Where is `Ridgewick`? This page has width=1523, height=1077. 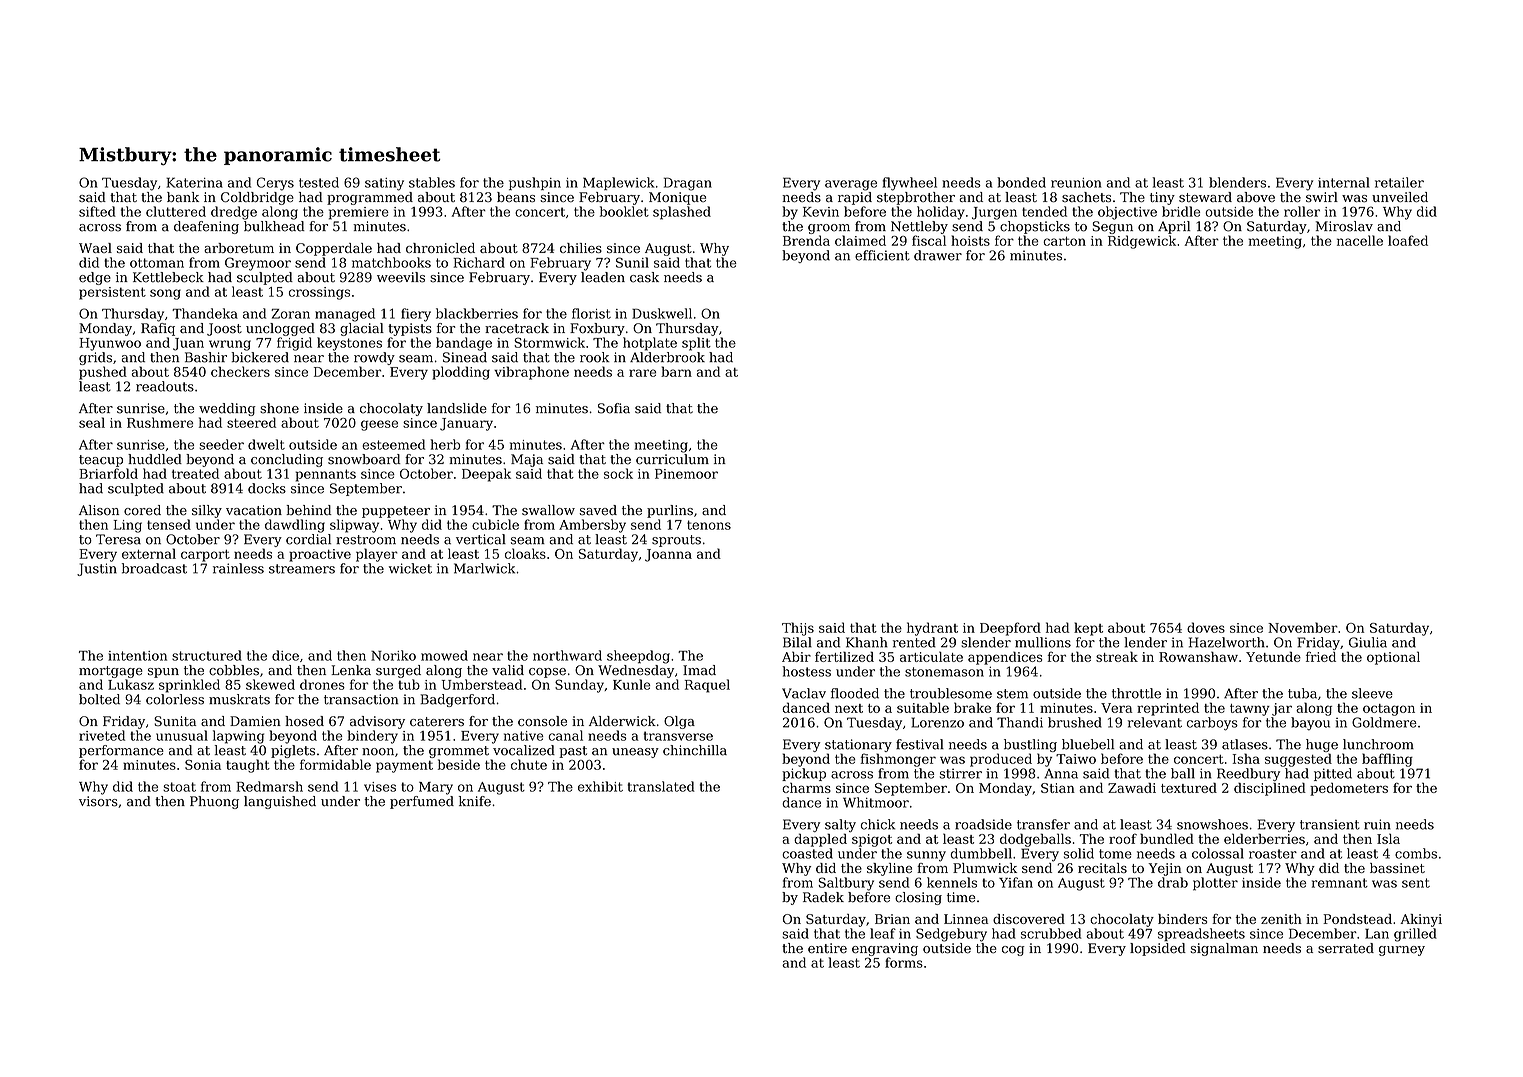 Ridgewick is located at coordinates (1142, 242).
